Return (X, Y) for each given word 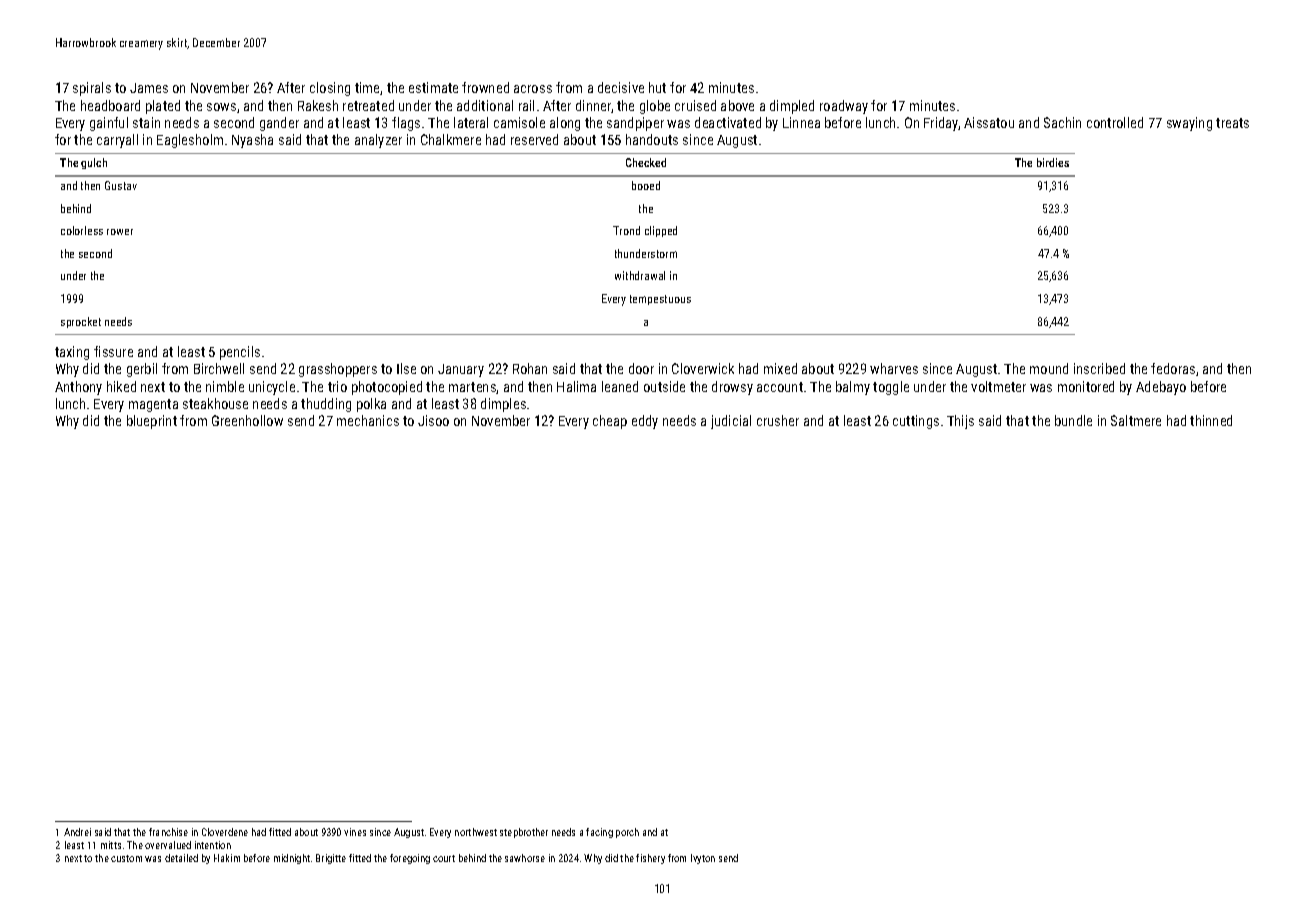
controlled (1115, 122)
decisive (621, 87)
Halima (576, 386)
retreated (368, 105)
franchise (168, 832)
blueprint (152, 422)
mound (1049, 368)
